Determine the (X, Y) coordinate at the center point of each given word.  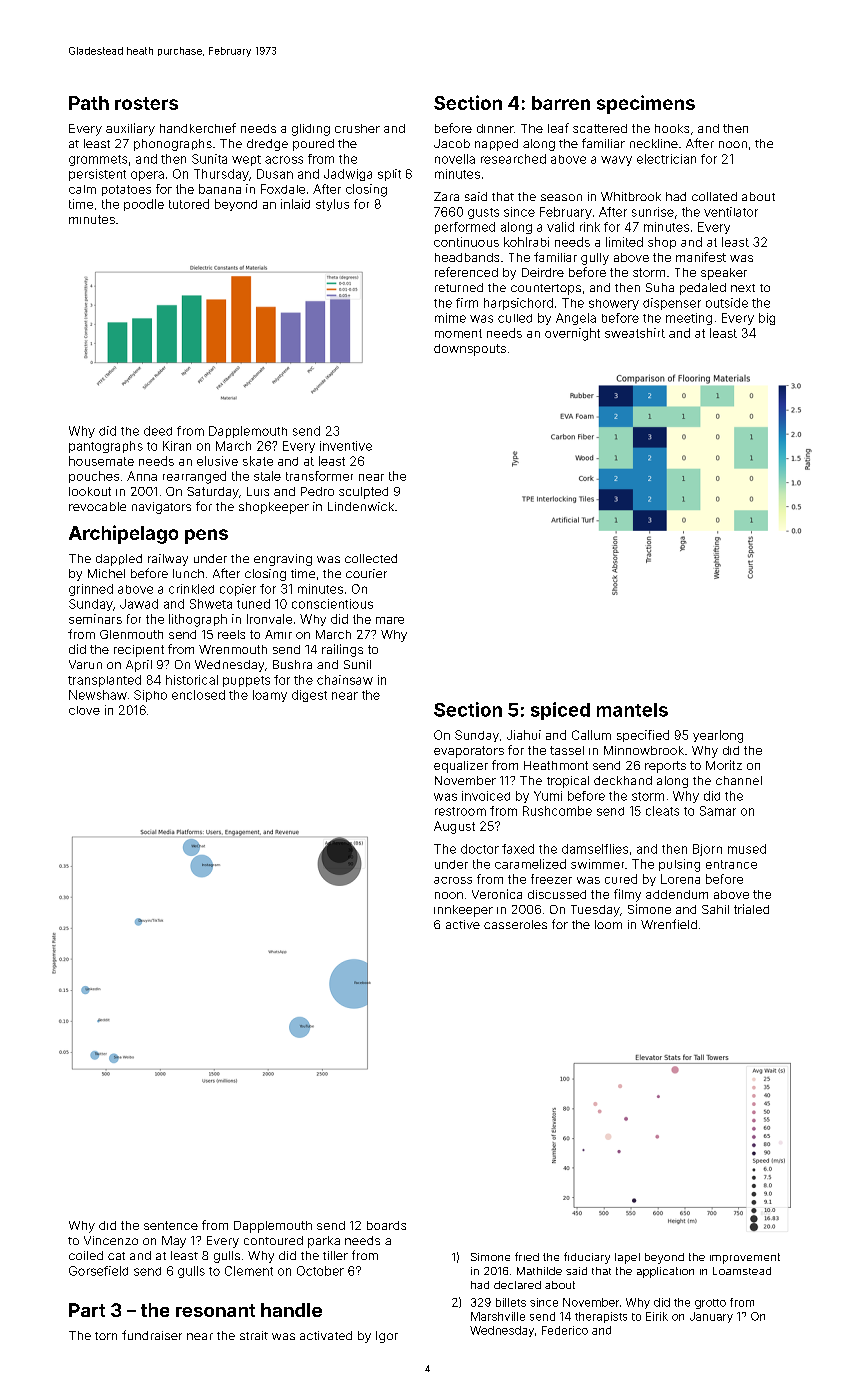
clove (84, 710)
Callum (591, 735)
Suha (660, 287)
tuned (253, 604)
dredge (267, 145)
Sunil (357, 664)
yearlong (718, 736)
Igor (387, 1337)
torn (106, 1336)
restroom (460, 811)
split (389, 175)
